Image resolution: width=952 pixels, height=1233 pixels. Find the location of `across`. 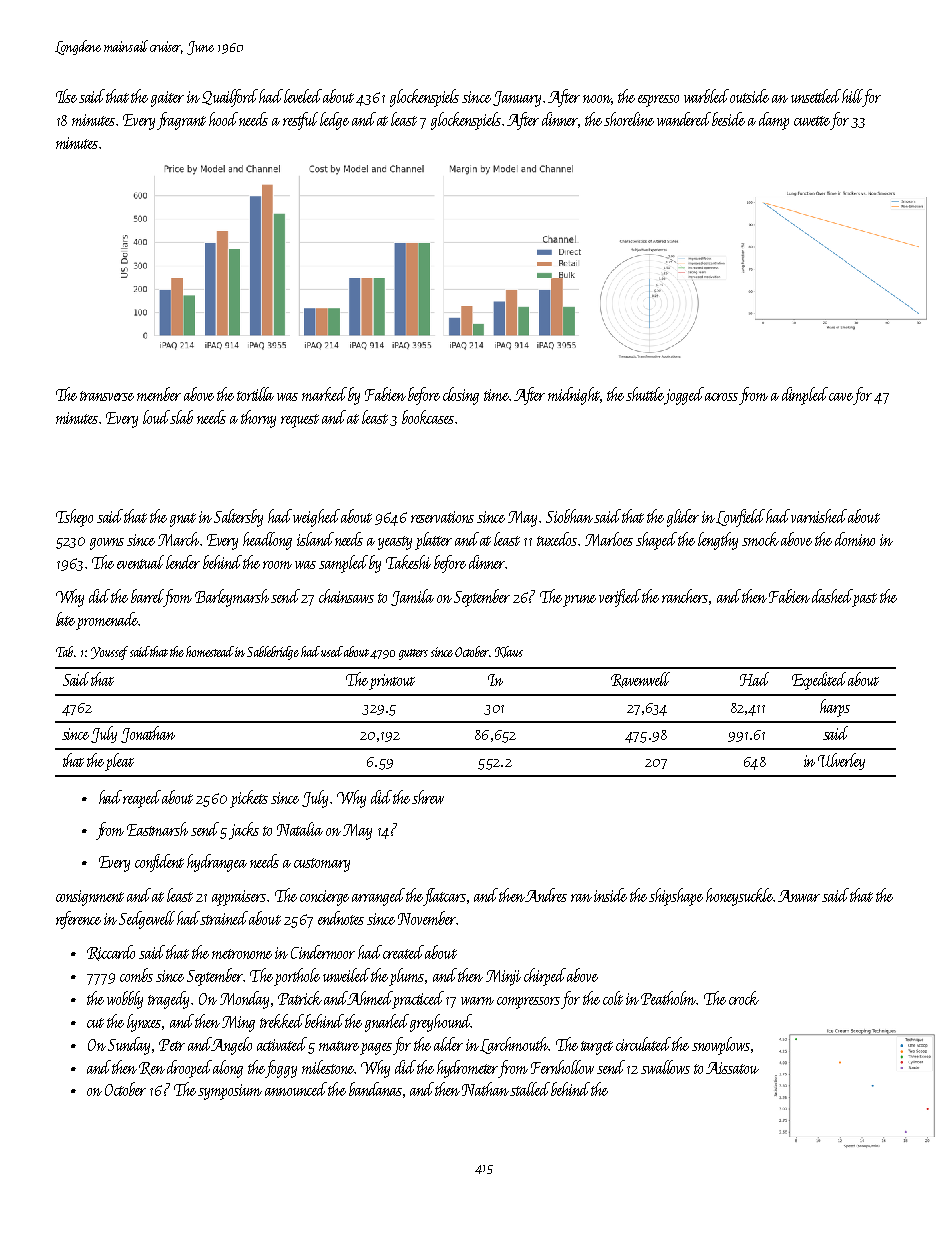

across is located at coordinates (721, 397).
